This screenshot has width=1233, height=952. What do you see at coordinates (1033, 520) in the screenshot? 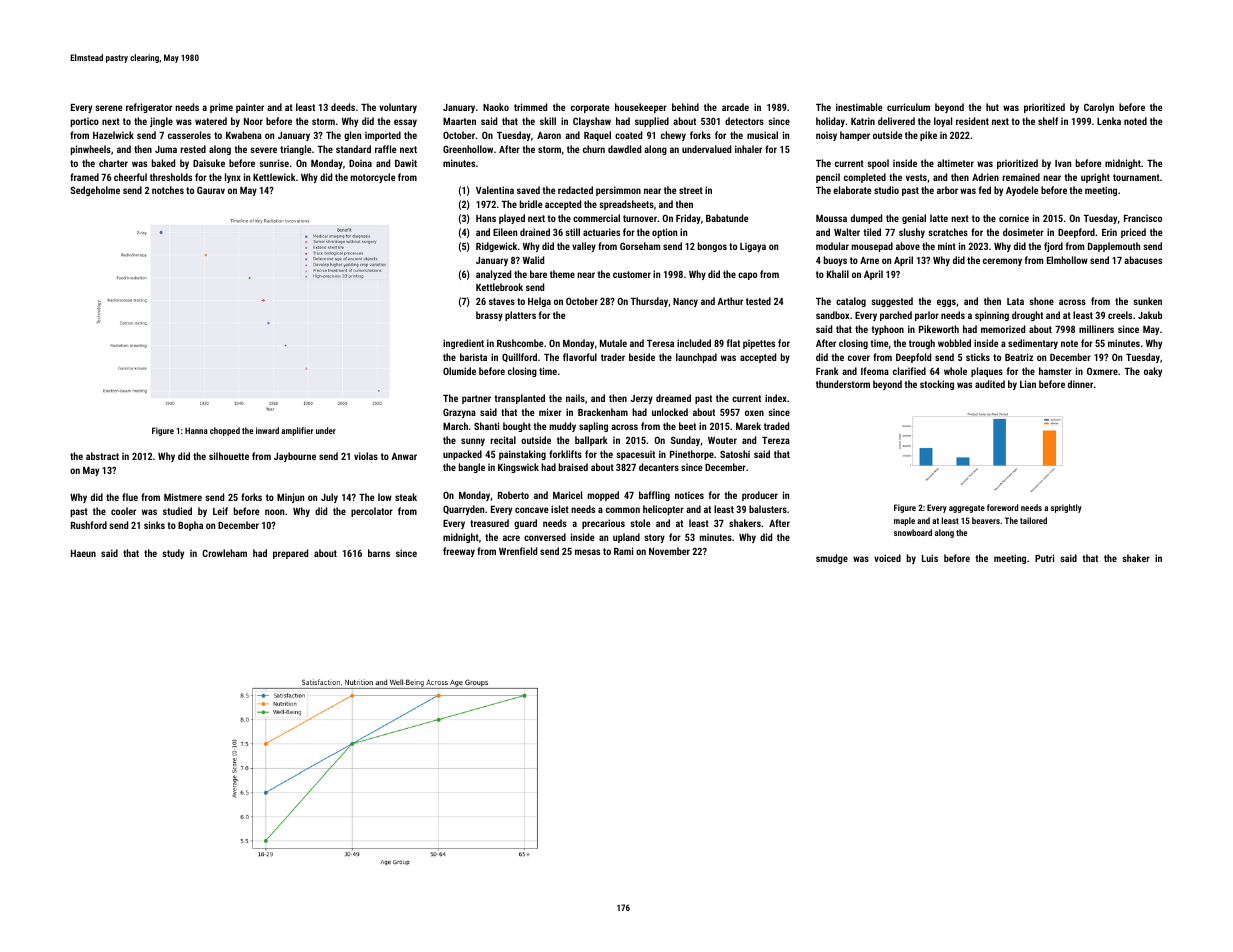
I see `tailored` at bounding box center [1033, 520].
